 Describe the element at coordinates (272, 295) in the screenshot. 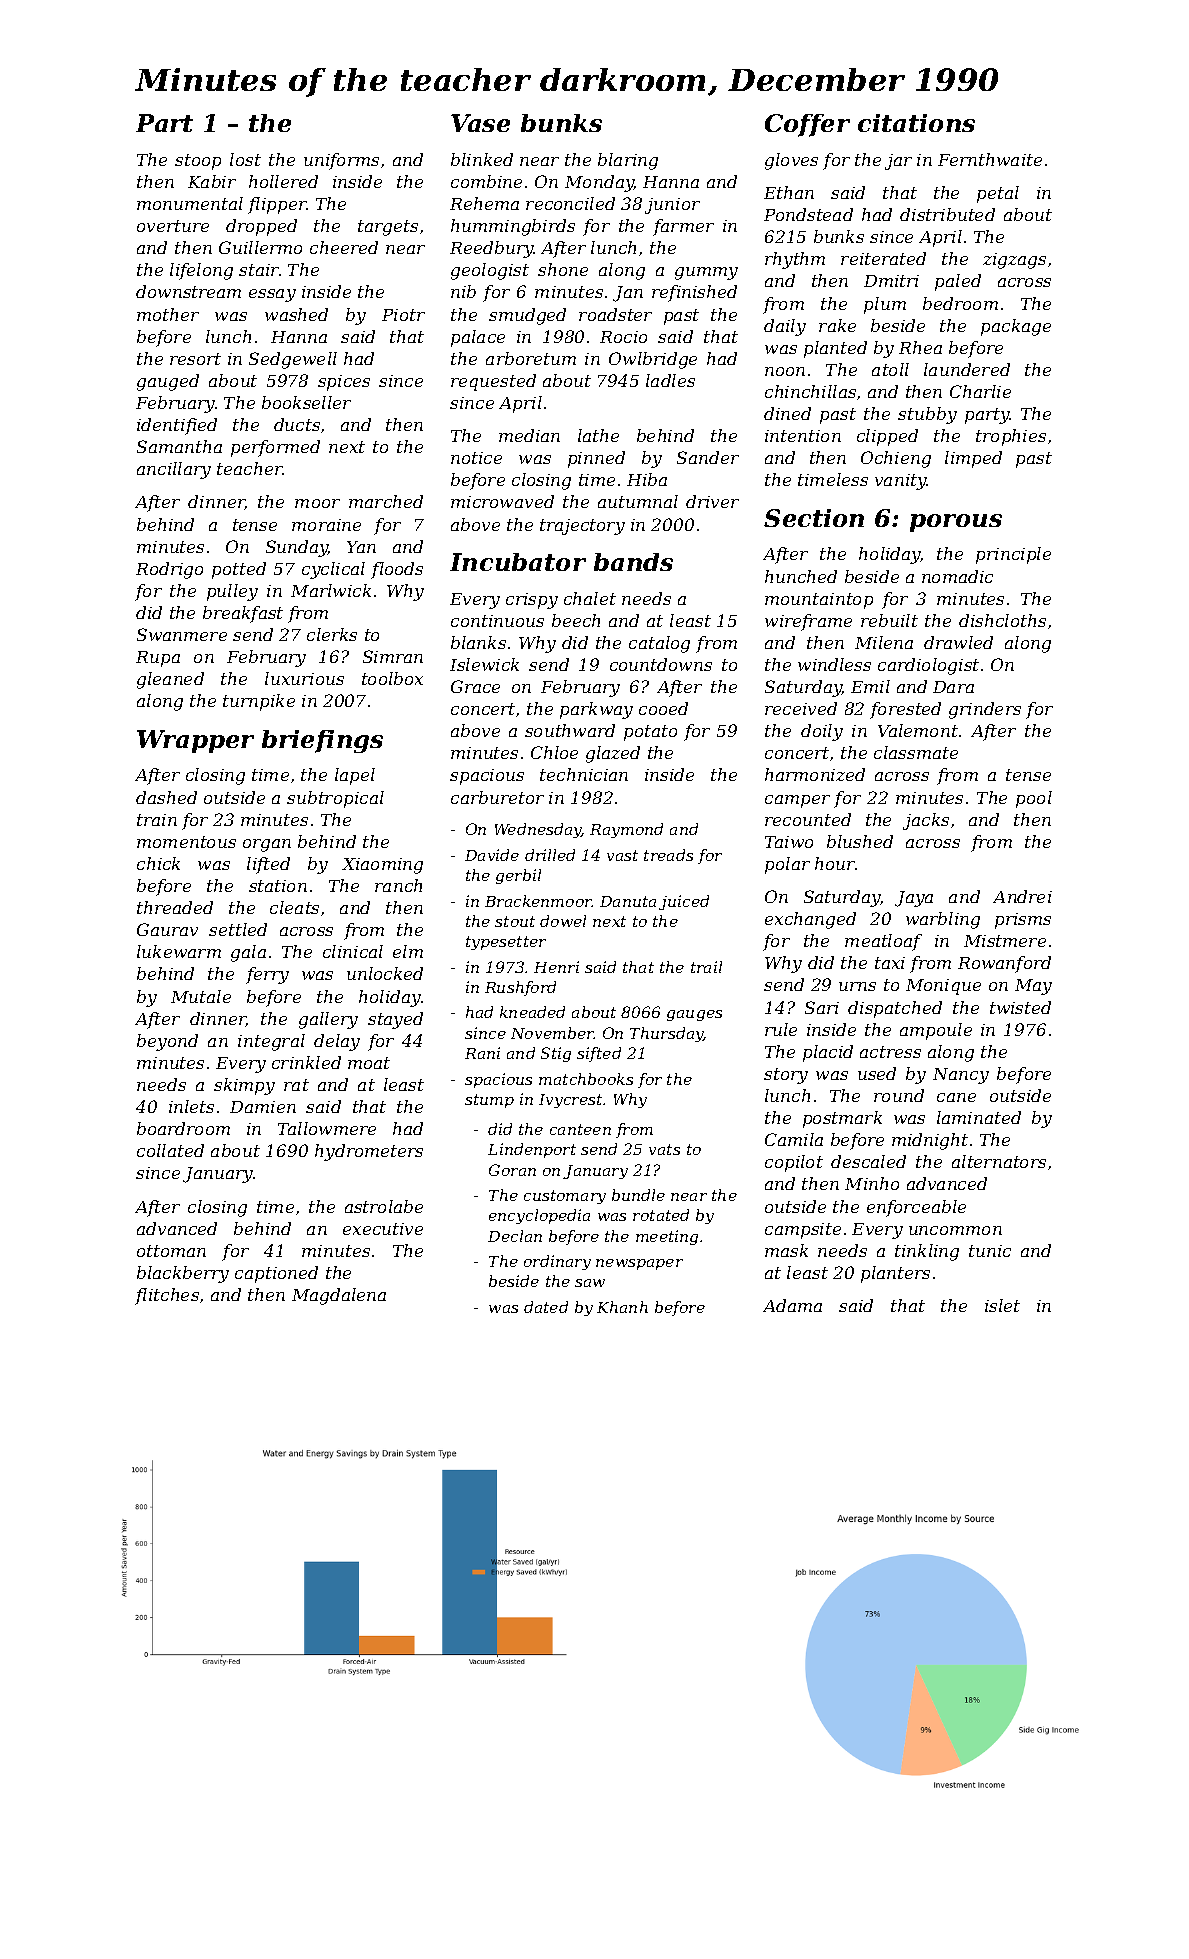

I see `essay` at that location.
